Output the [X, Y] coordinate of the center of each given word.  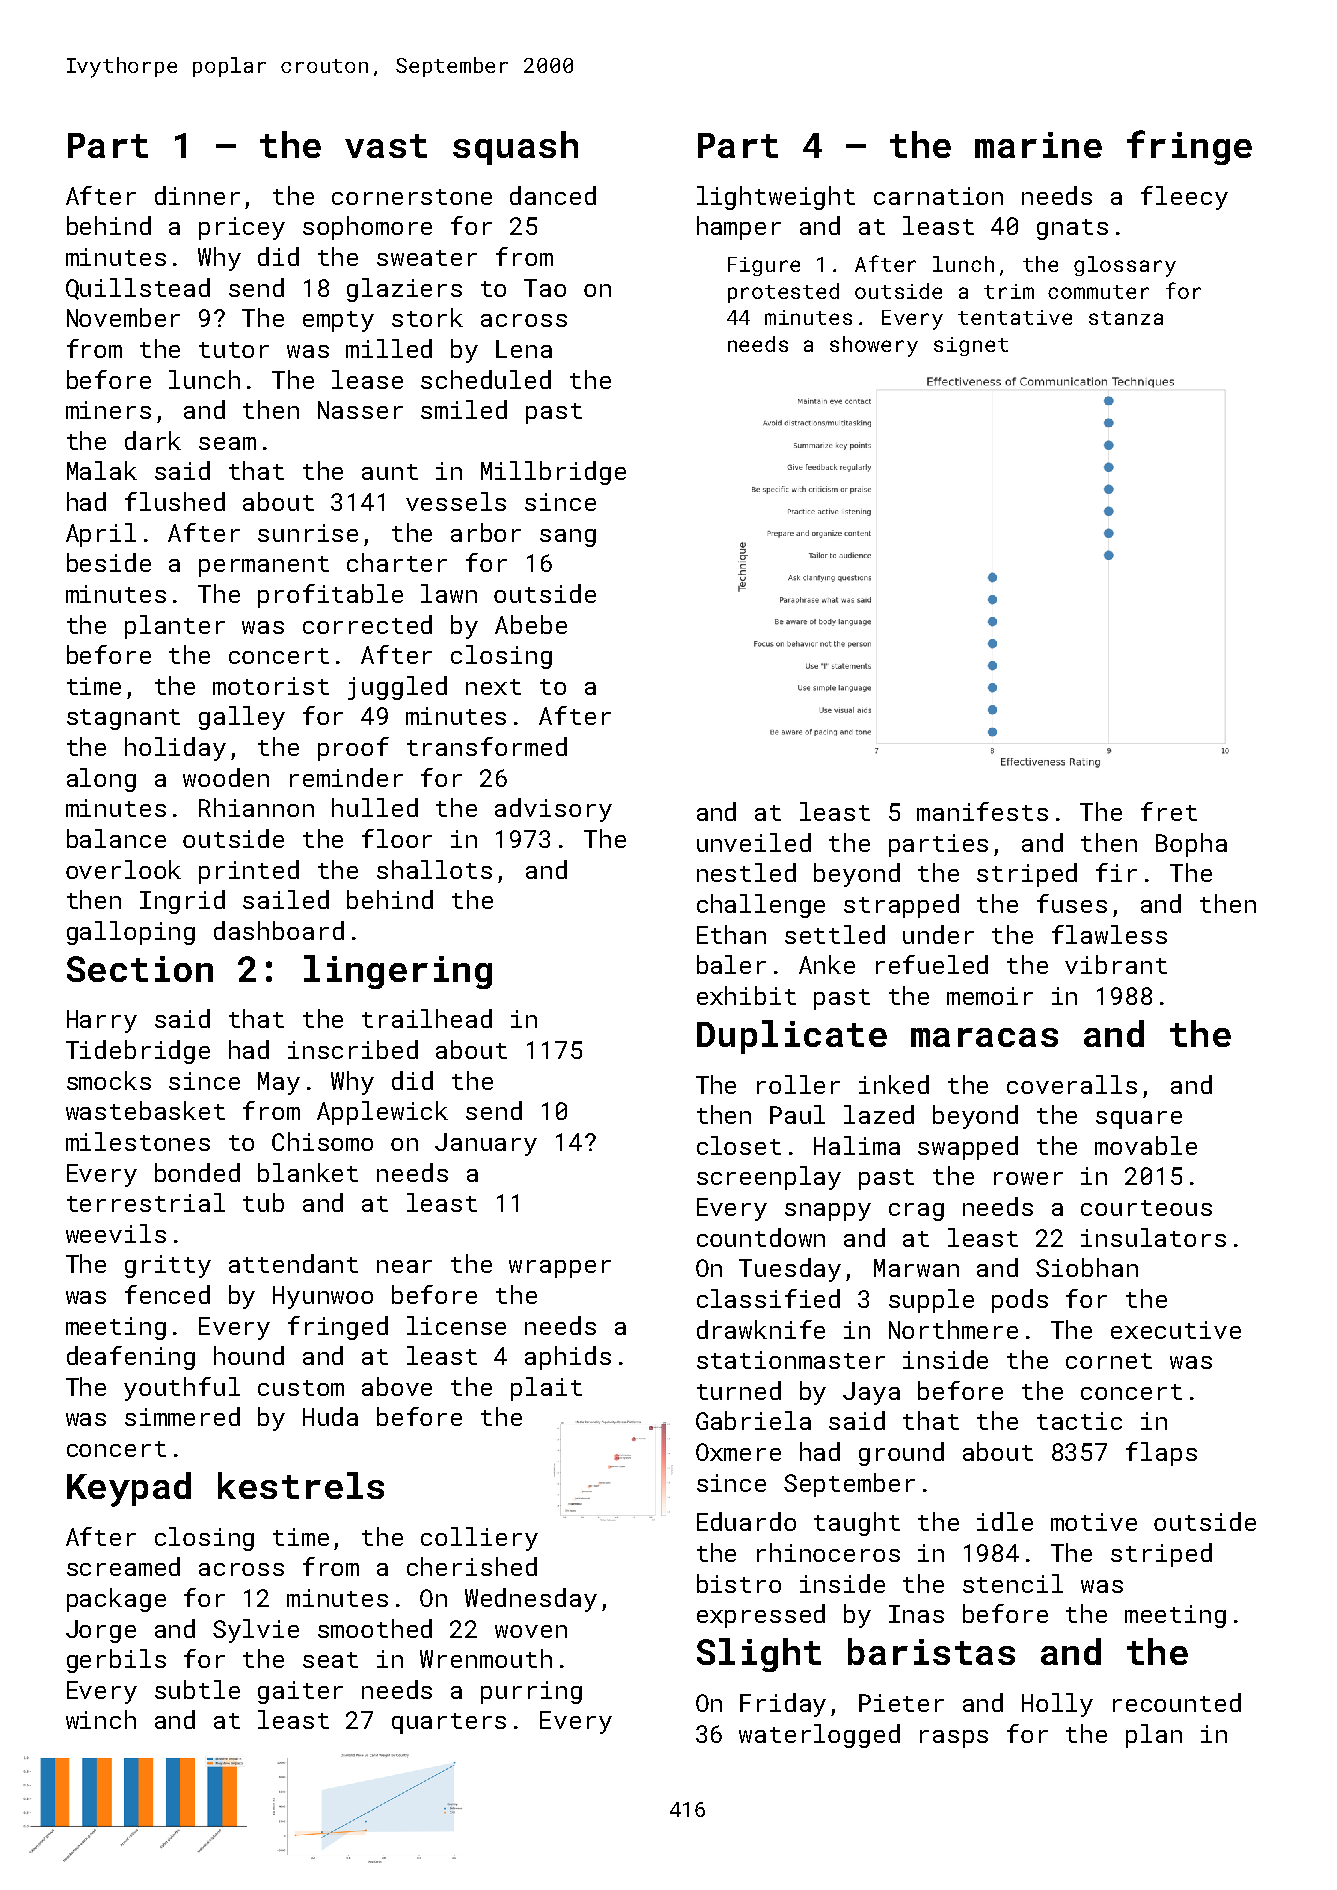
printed [249, 872]
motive [1094, 1522]
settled [835, 934]
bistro [739, 1583]
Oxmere [738, 1452]
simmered [182, 1416]
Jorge [101, 1631]
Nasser [360, 410]
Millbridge [553, 473]
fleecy [1184, 198]
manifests [982, 811]
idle [1005, 1521]
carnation [938, 196]
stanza [1126, 318]
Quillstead [138, 289]
